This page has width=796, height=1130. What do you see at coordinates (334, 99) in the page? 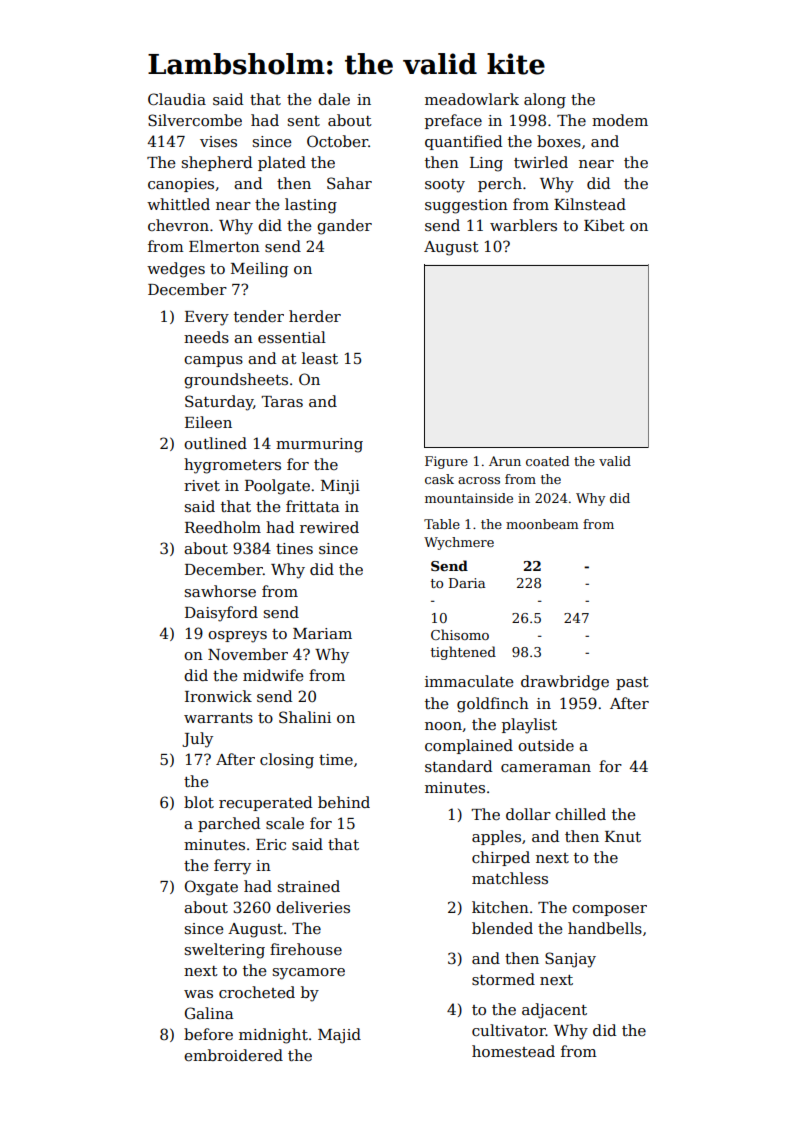
I see `dale` at bounding box center [334, 99].
